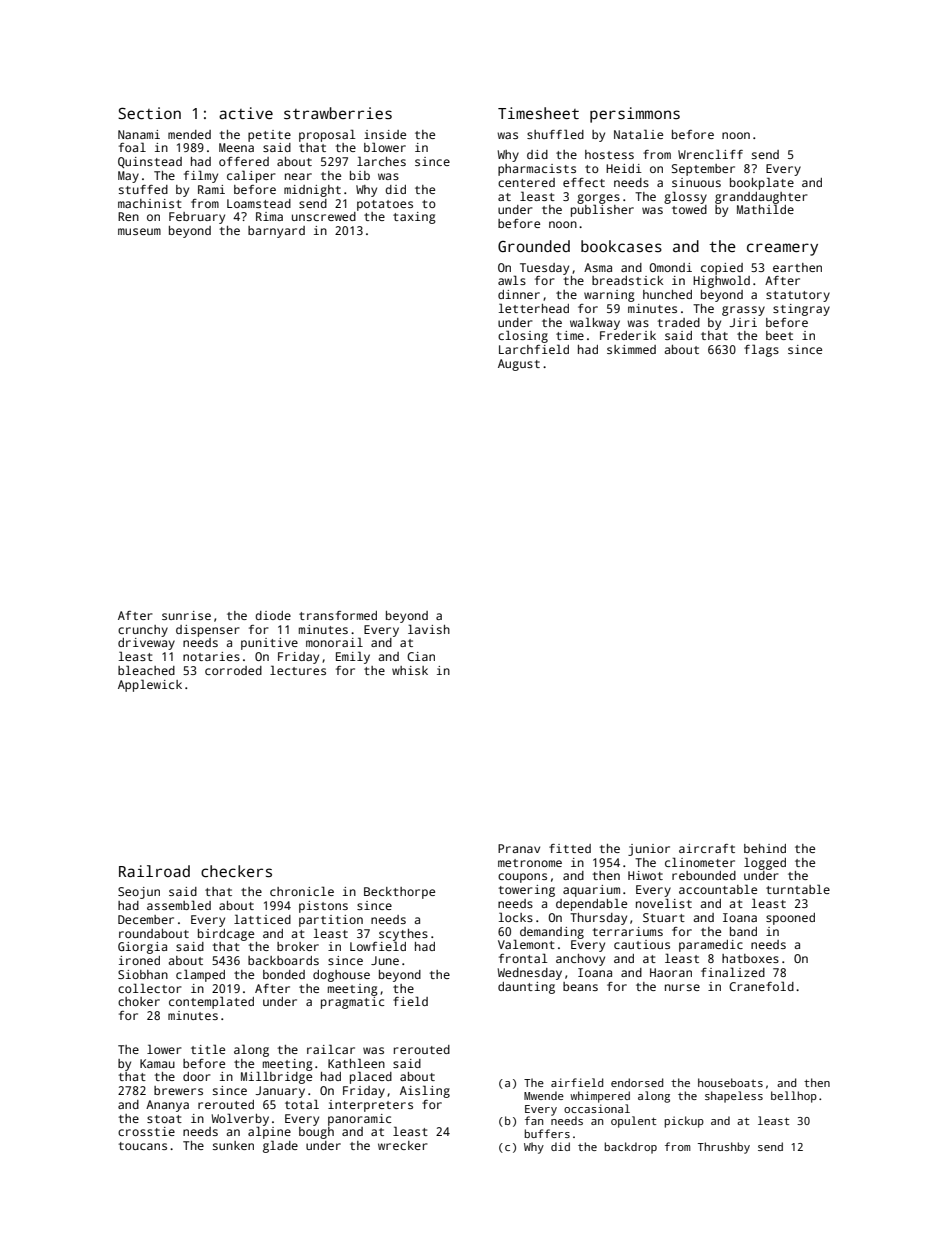  What do you see at coordinates (710, 154) in the screenshot?
I see `Wrencliff` at bounding box center [710, 154].
